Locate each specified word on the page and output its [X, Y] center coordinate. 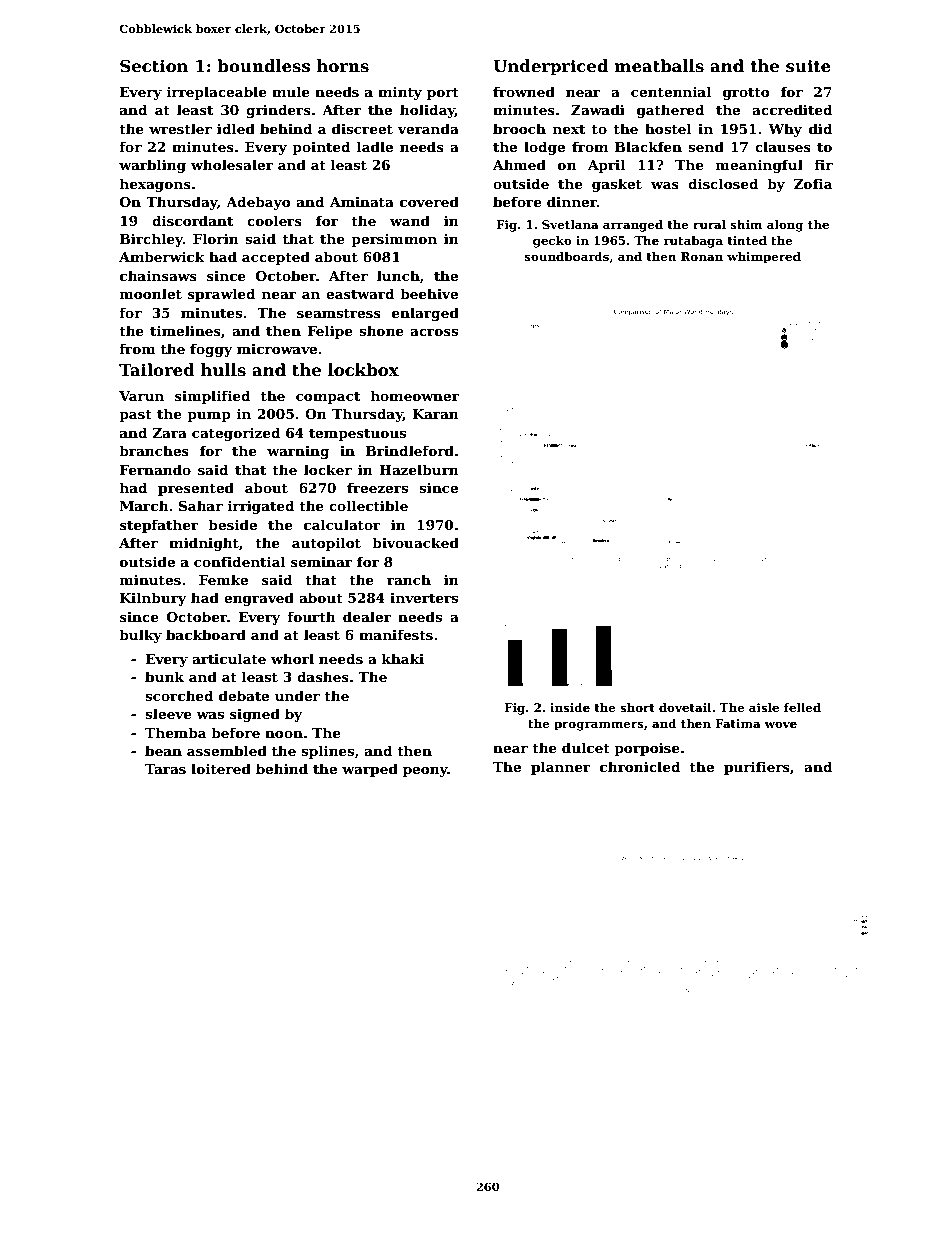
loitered [221, 768]
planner [561, 768]
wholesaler [232, 164]
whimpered [764, 258]
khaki [403, 658]
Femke [223, 579]
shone [381, 330]
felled [802, 707]
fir [823, 164]
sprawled [221, 295]
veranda [428, 128]
